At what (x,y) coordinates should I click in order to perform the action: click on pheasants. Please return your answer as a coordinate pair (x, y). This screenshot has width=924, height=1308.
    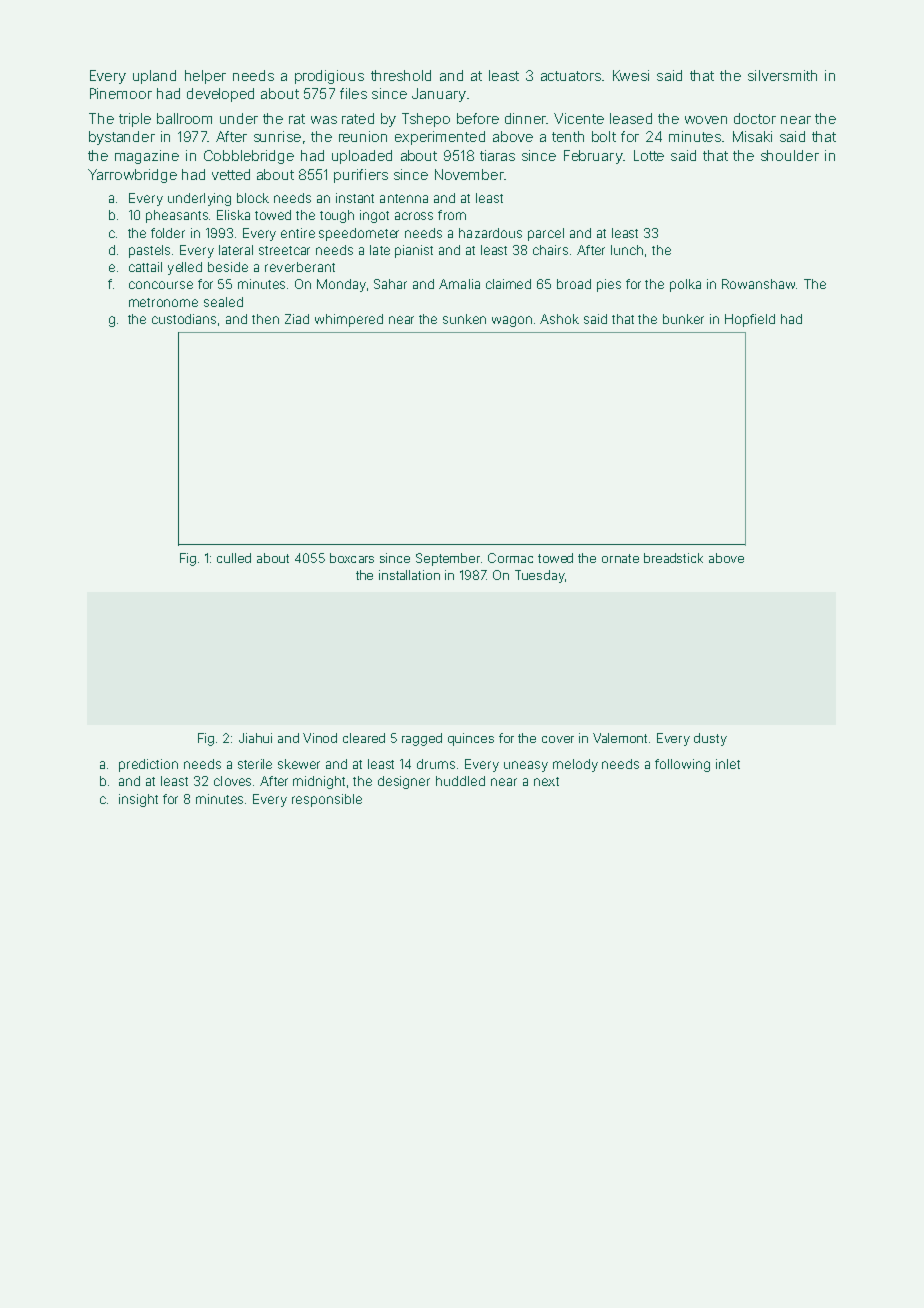
    Looking at the image, I should click on (177, 216).
